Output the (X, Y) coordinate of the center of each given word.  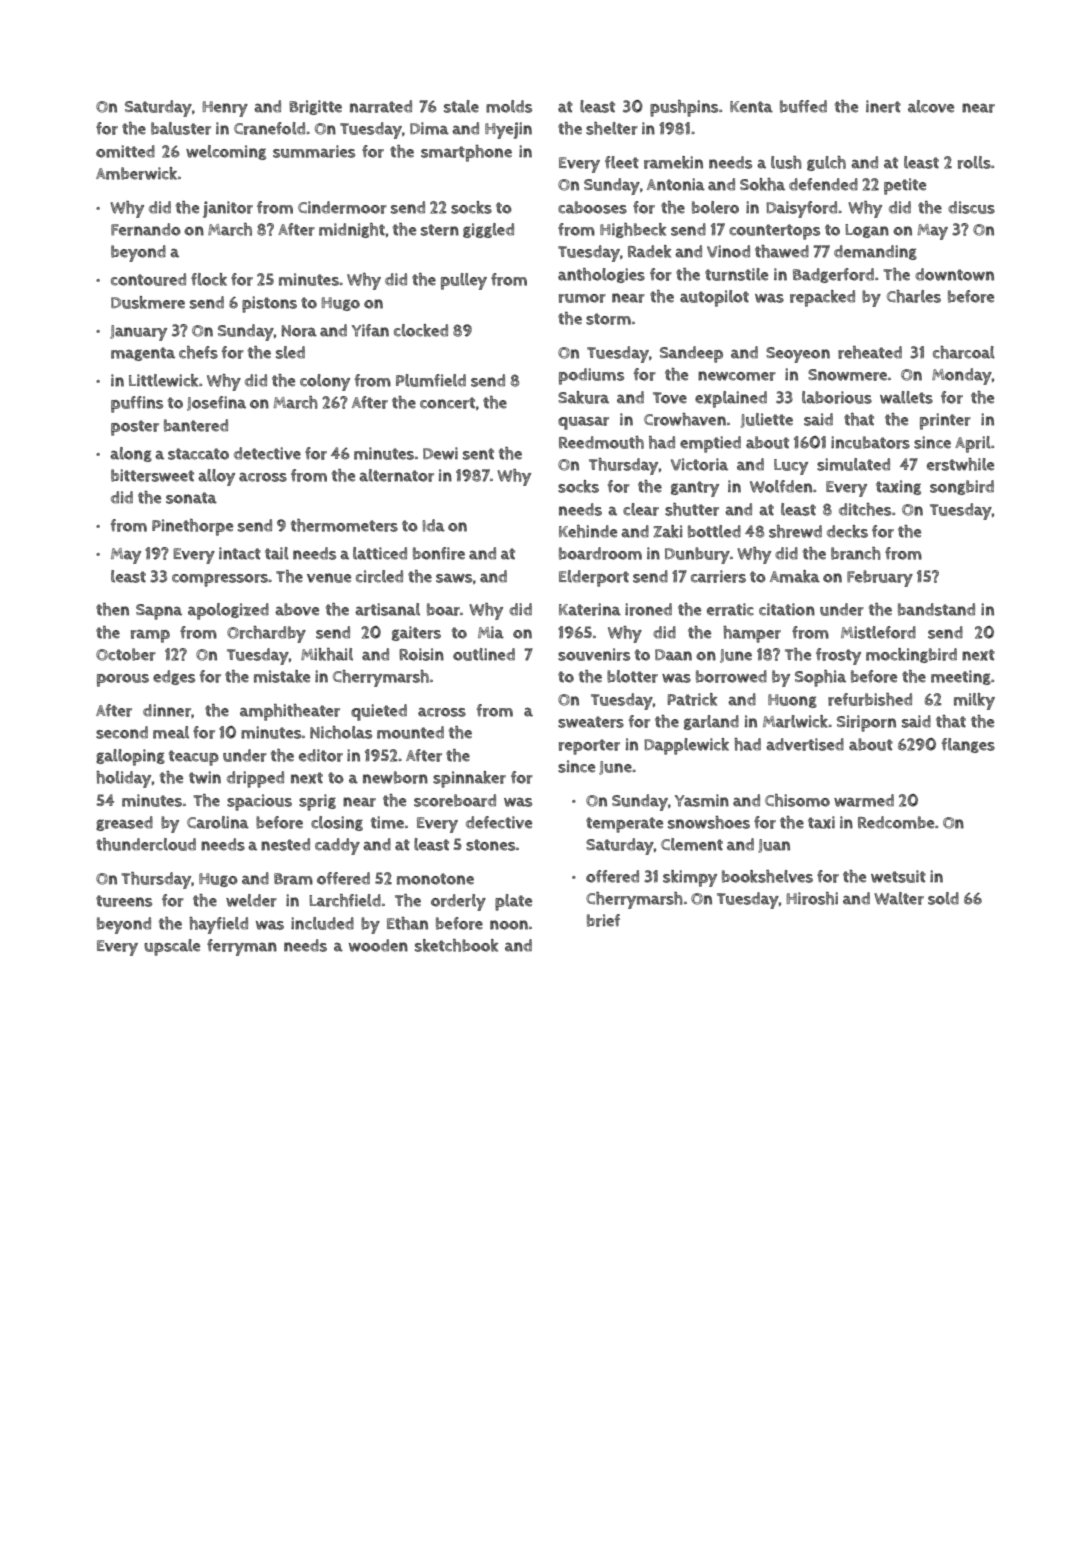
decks (847, 531)
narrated (381, 106)
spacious (259, 802)
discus (971, 207)
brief (603, 920)
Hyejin (508, 130)
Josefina (216, 403)
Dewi (440, 453)
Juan (774, 846)
